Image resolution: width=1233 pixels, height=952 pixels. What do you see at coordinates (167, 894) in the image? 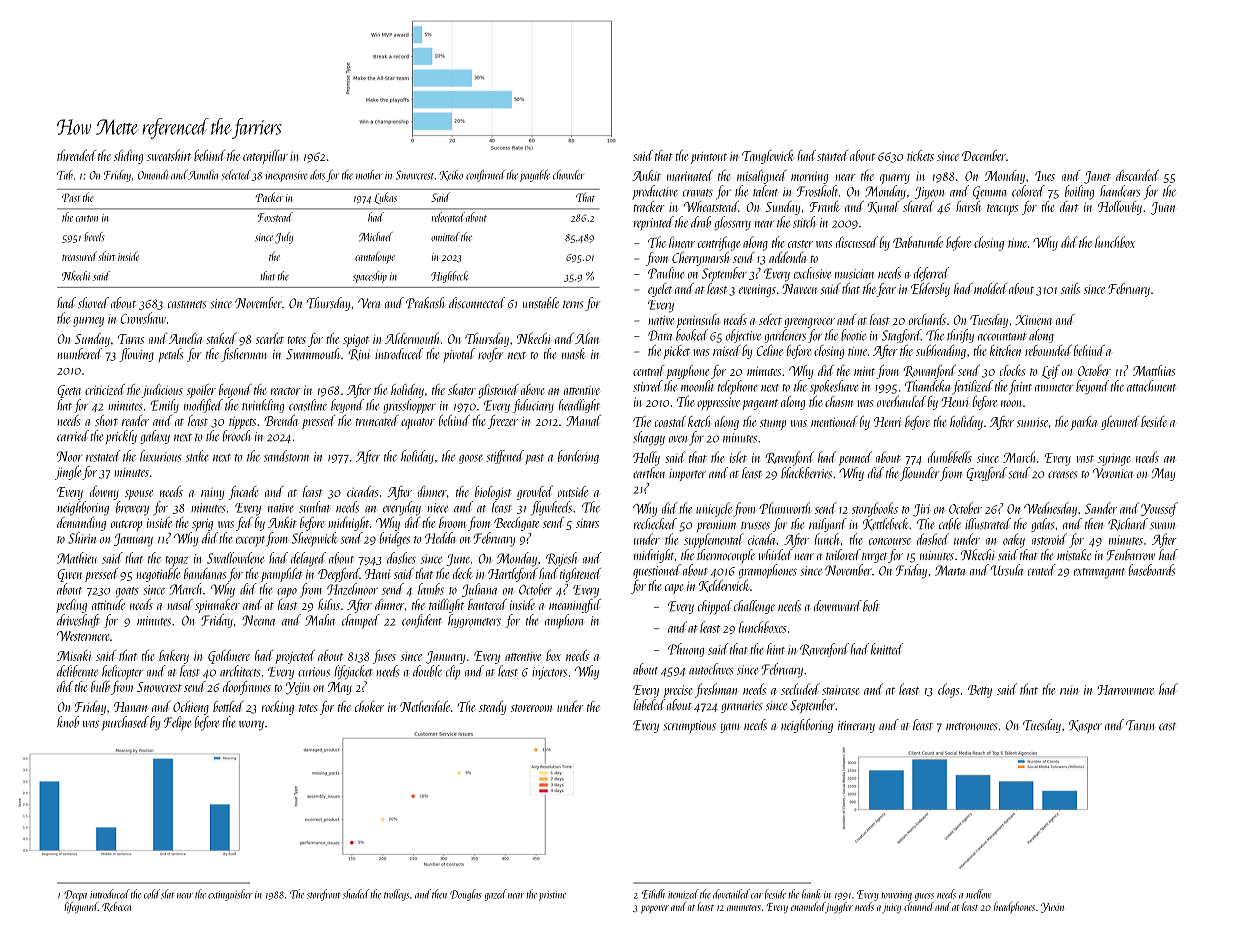
I see `slat` at bounding box center [167, 894].
